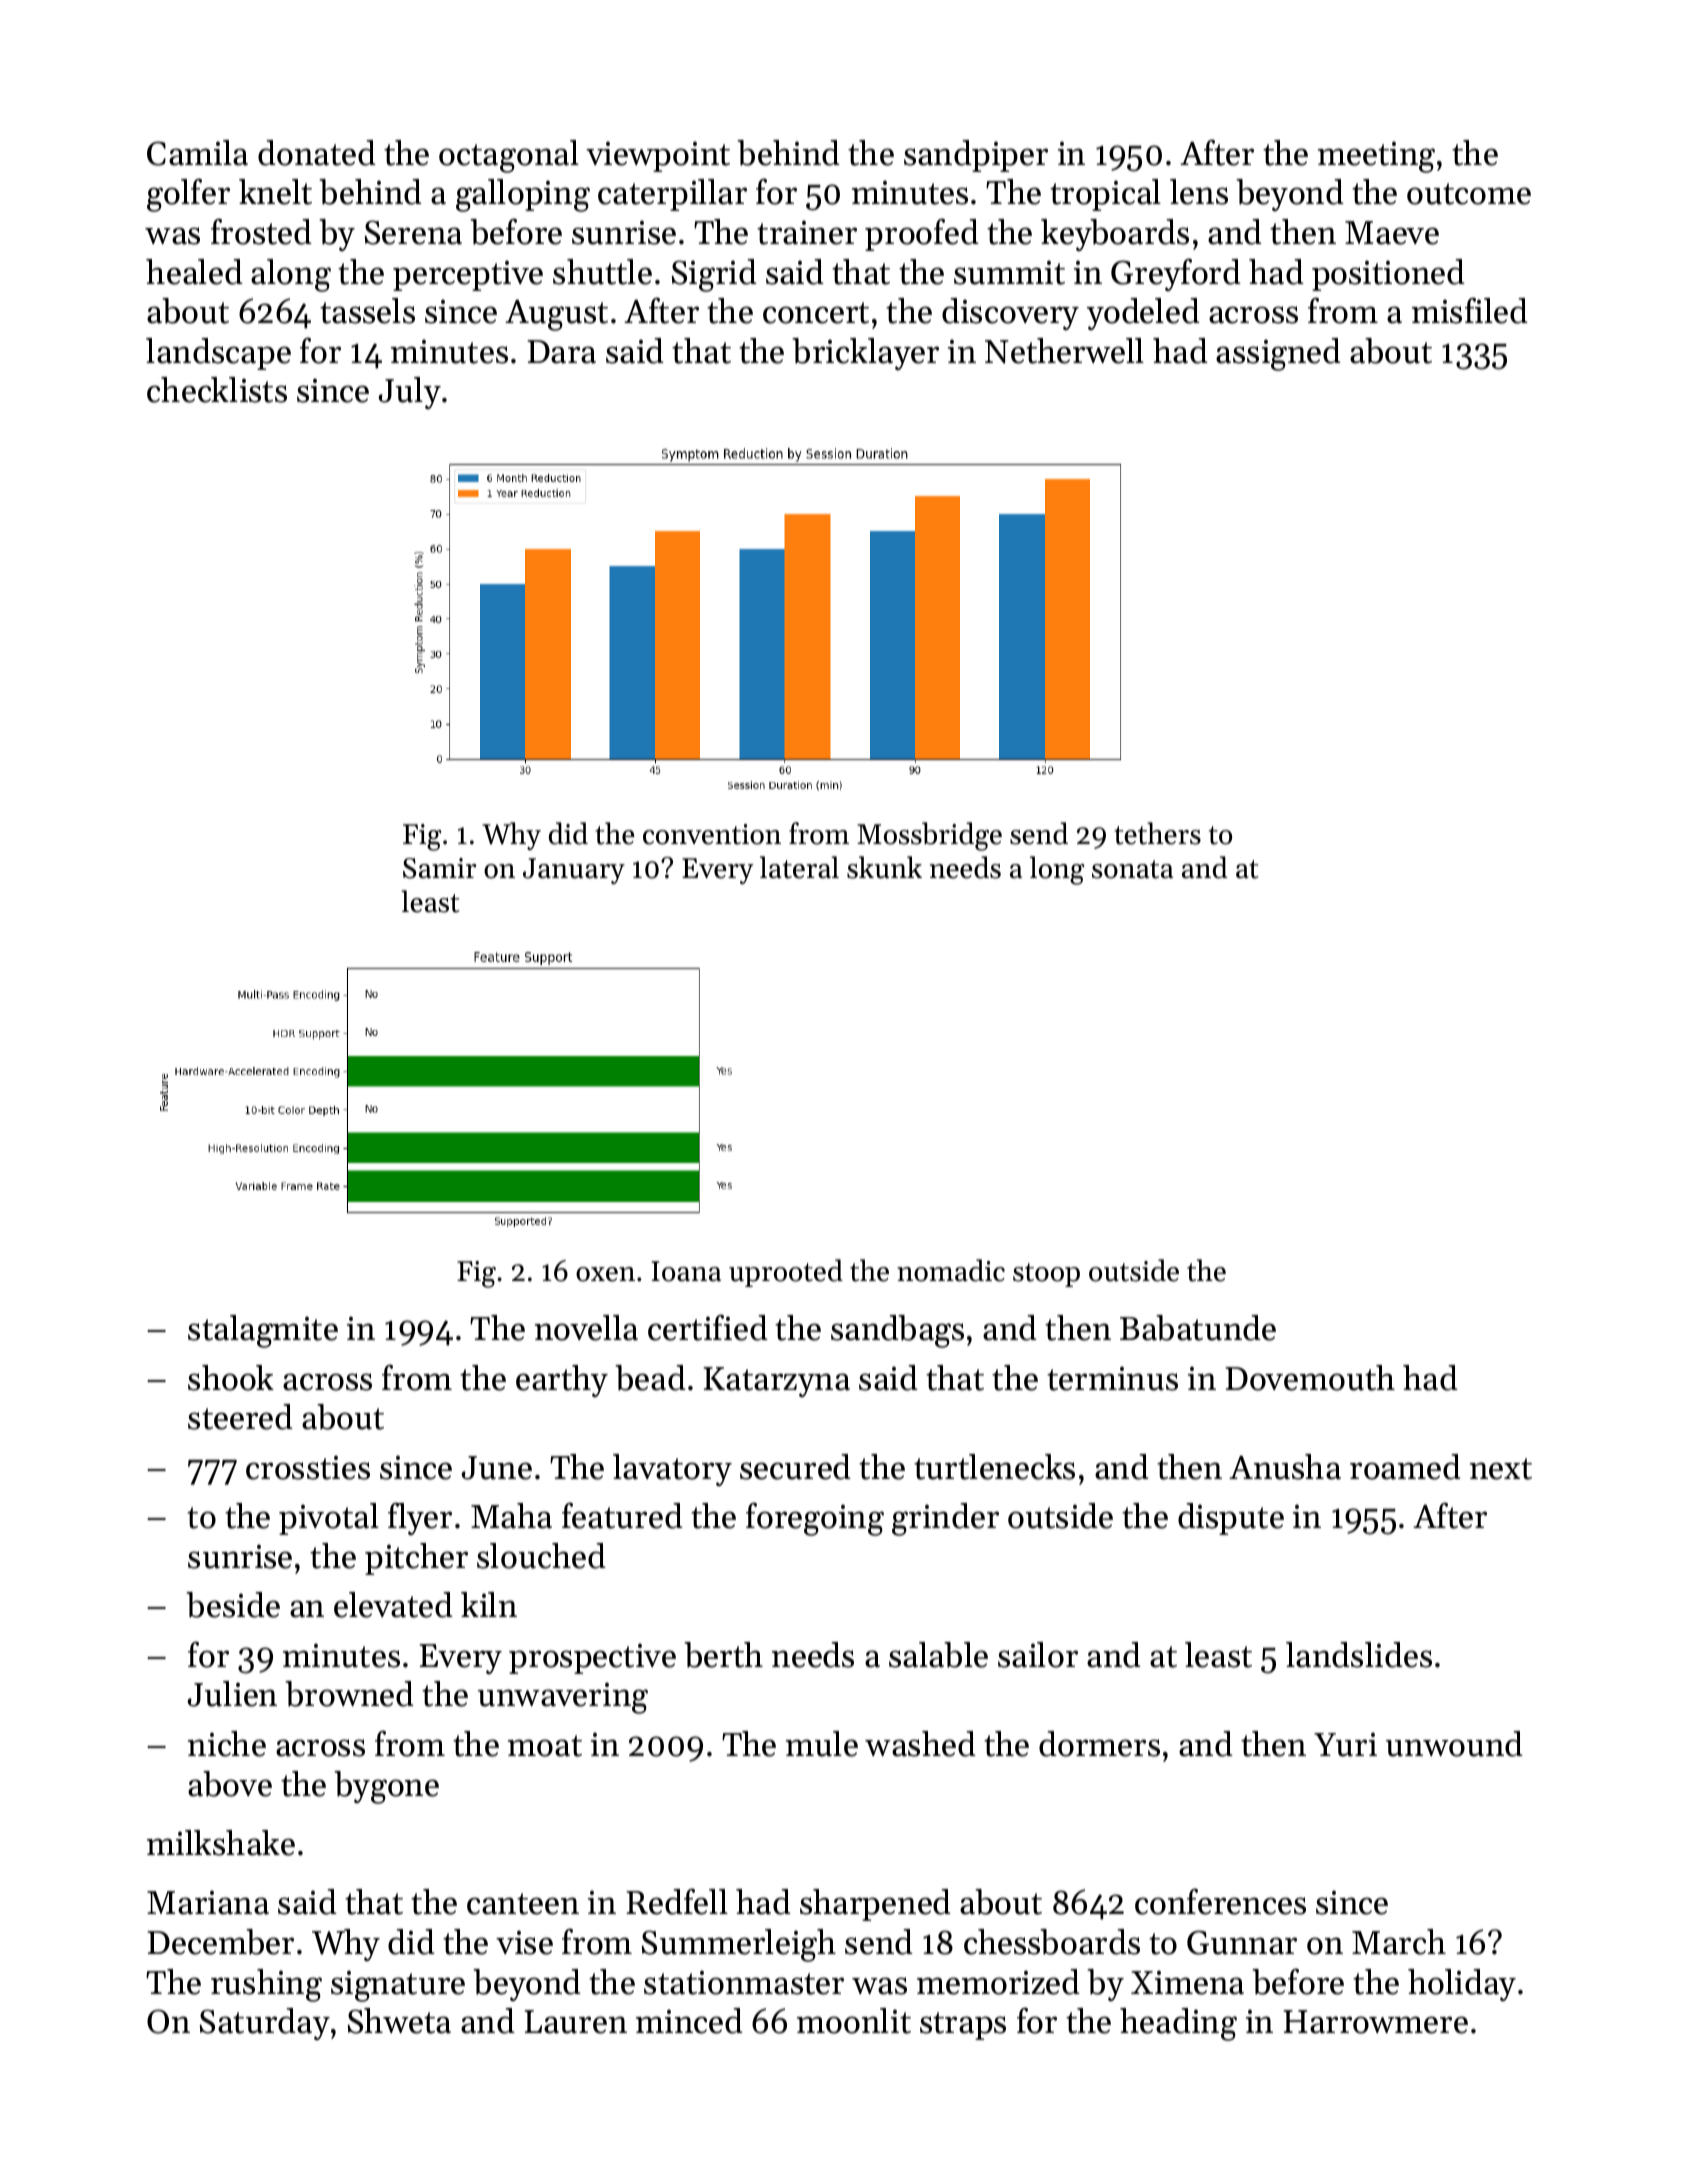 The height and width of the image is (2178, 1683). What do you see at coordinates (413, 232) in the image?
I see `Serena` at bounding box center [413, 232].
